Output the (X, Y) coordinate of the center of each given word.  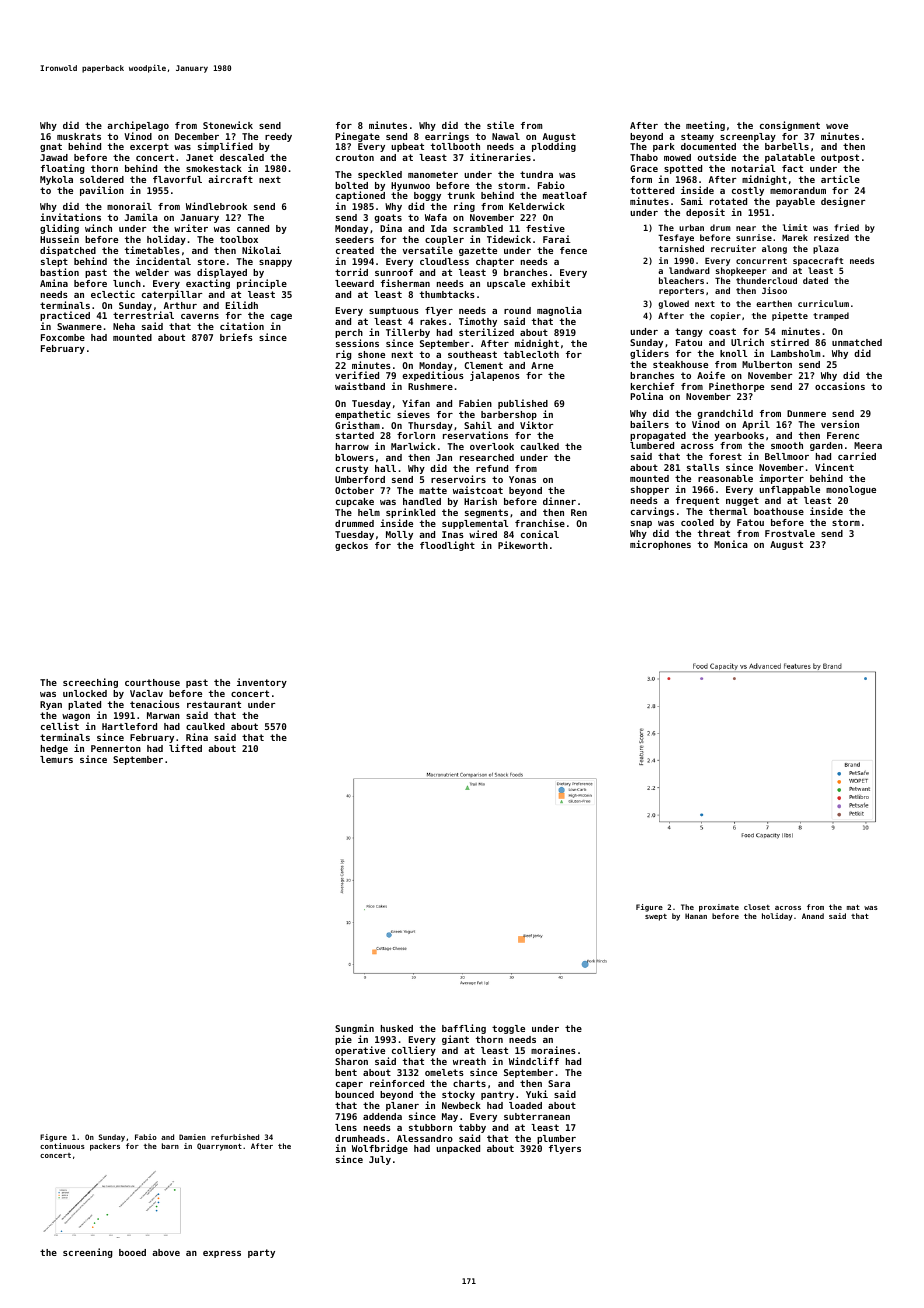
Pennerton (116, 748)
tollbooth (455, 146)
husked (397, 1028)
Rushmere (430, 386)
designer (843, 202)
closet (757, 907)
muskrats (79, 136)
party (261, 1253)
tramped (831, 316)
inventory (262, 683)
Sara (559, 1083)
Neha (124, 326)
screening (87, 1253)
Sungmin (354, 1030)
